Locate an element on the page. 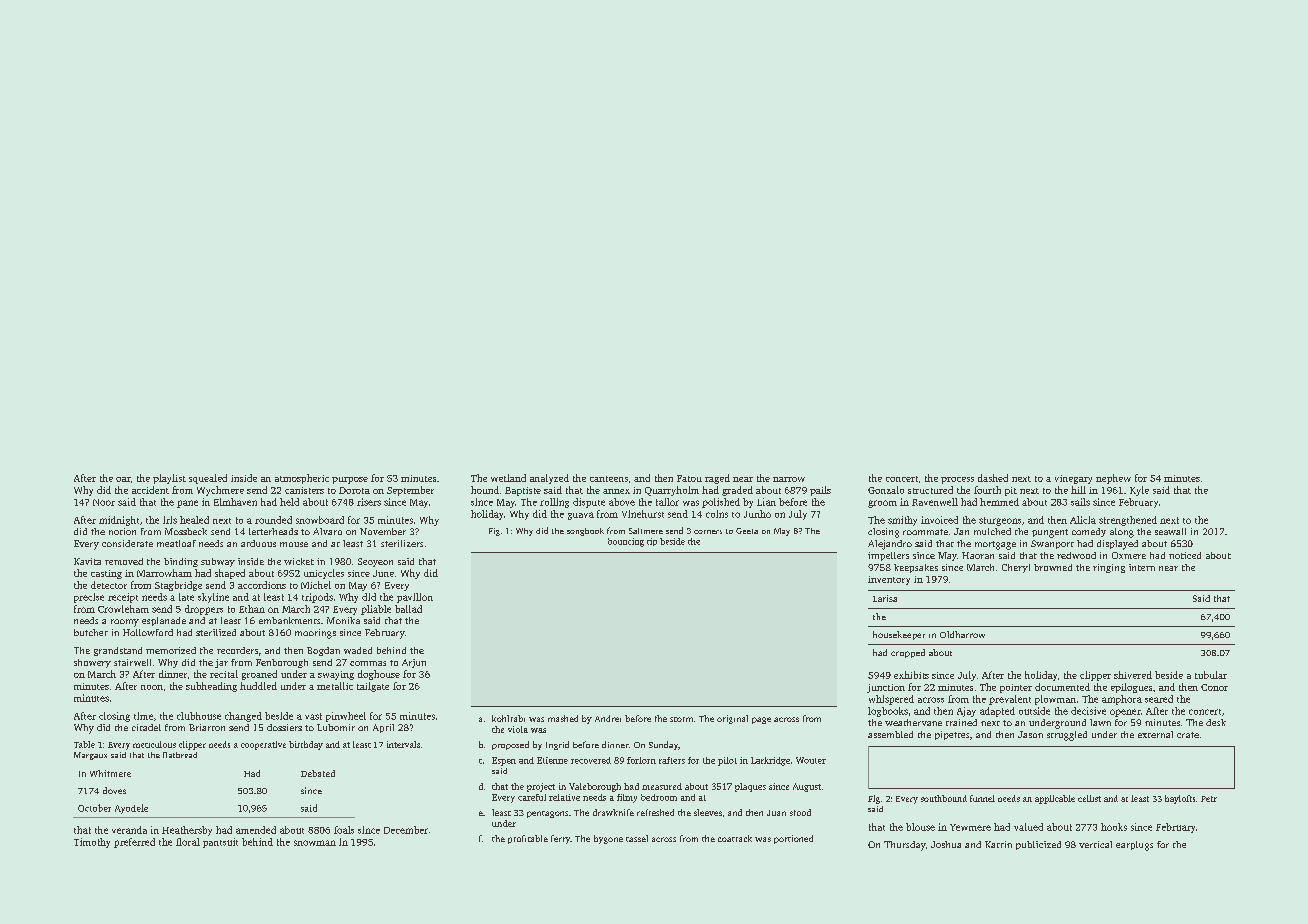 Image resolution: width=1308 pixels, height=924 pixels. process is located at coordinates (957, 480).
